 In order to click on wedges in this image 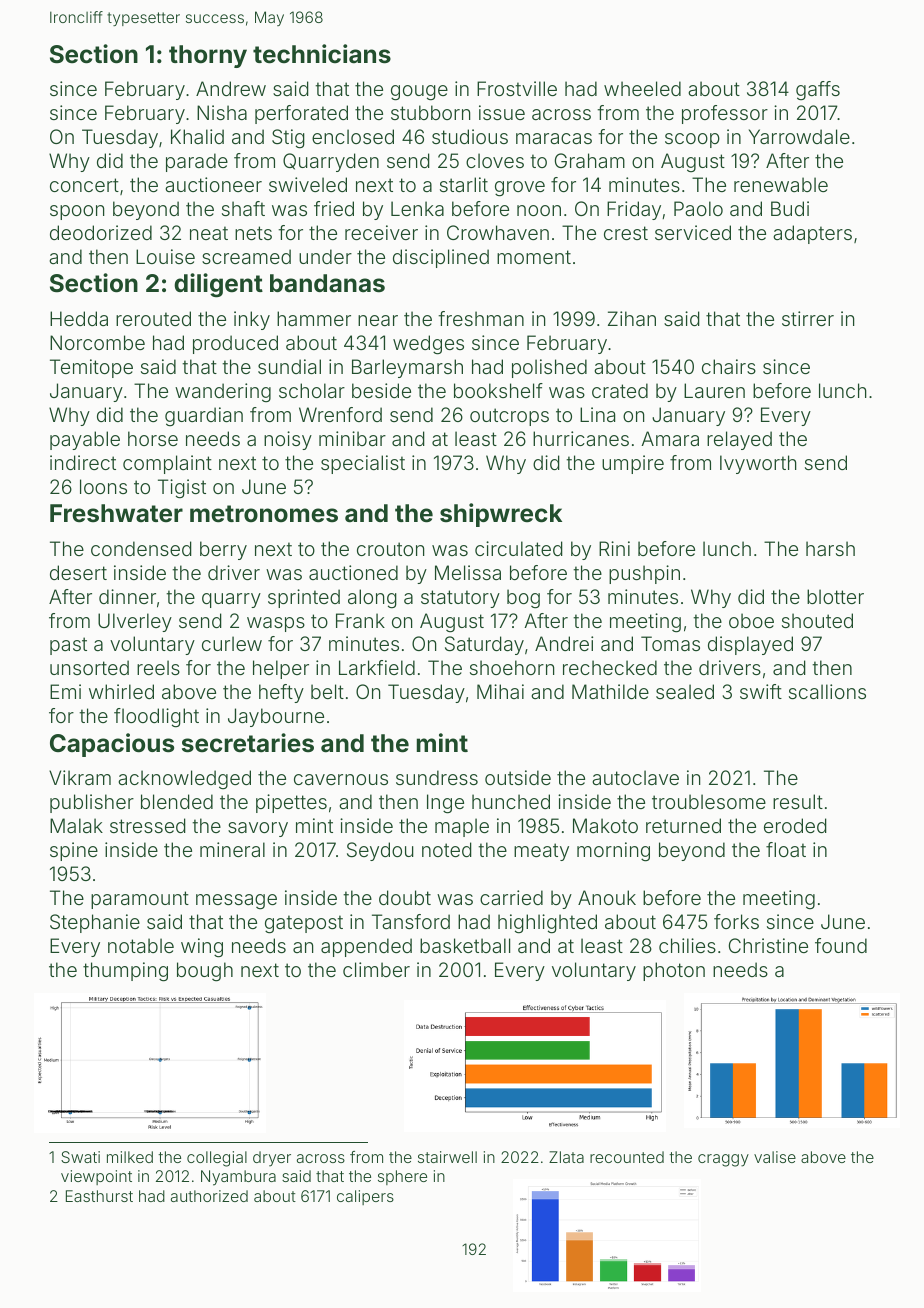, I will do `click(428, 345)`.
